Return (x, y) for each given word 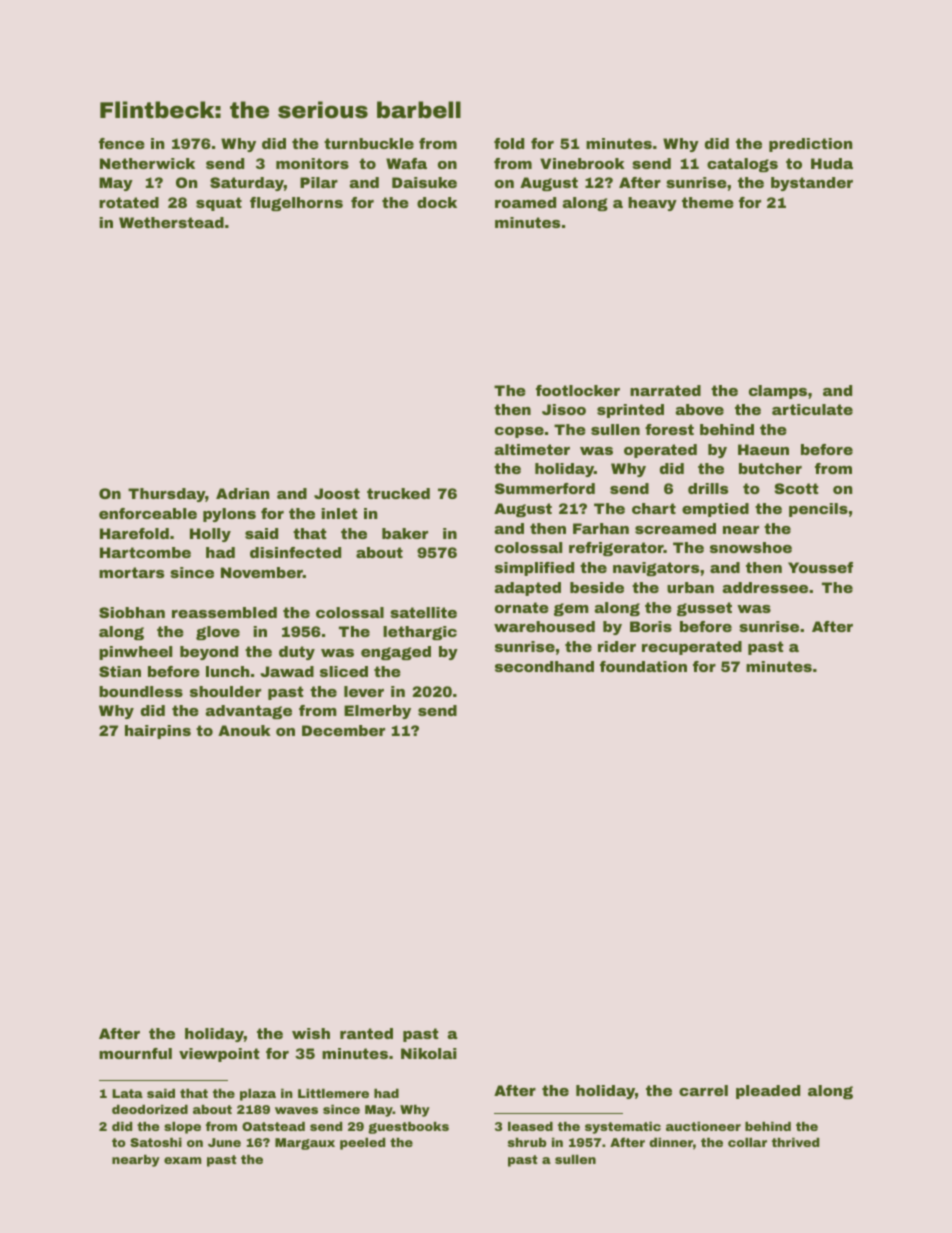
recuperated (692, 648)
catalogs (742, 165)
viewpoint (219, 1055)
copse (519, 432)
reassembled (224, 612)
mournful (135, 1053)
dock (437, 202)
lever (364, 691)
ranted (366, 1033)
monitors (312, 163)
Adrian (242, 493)
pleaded (768, 1092)
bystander (812, 184)
